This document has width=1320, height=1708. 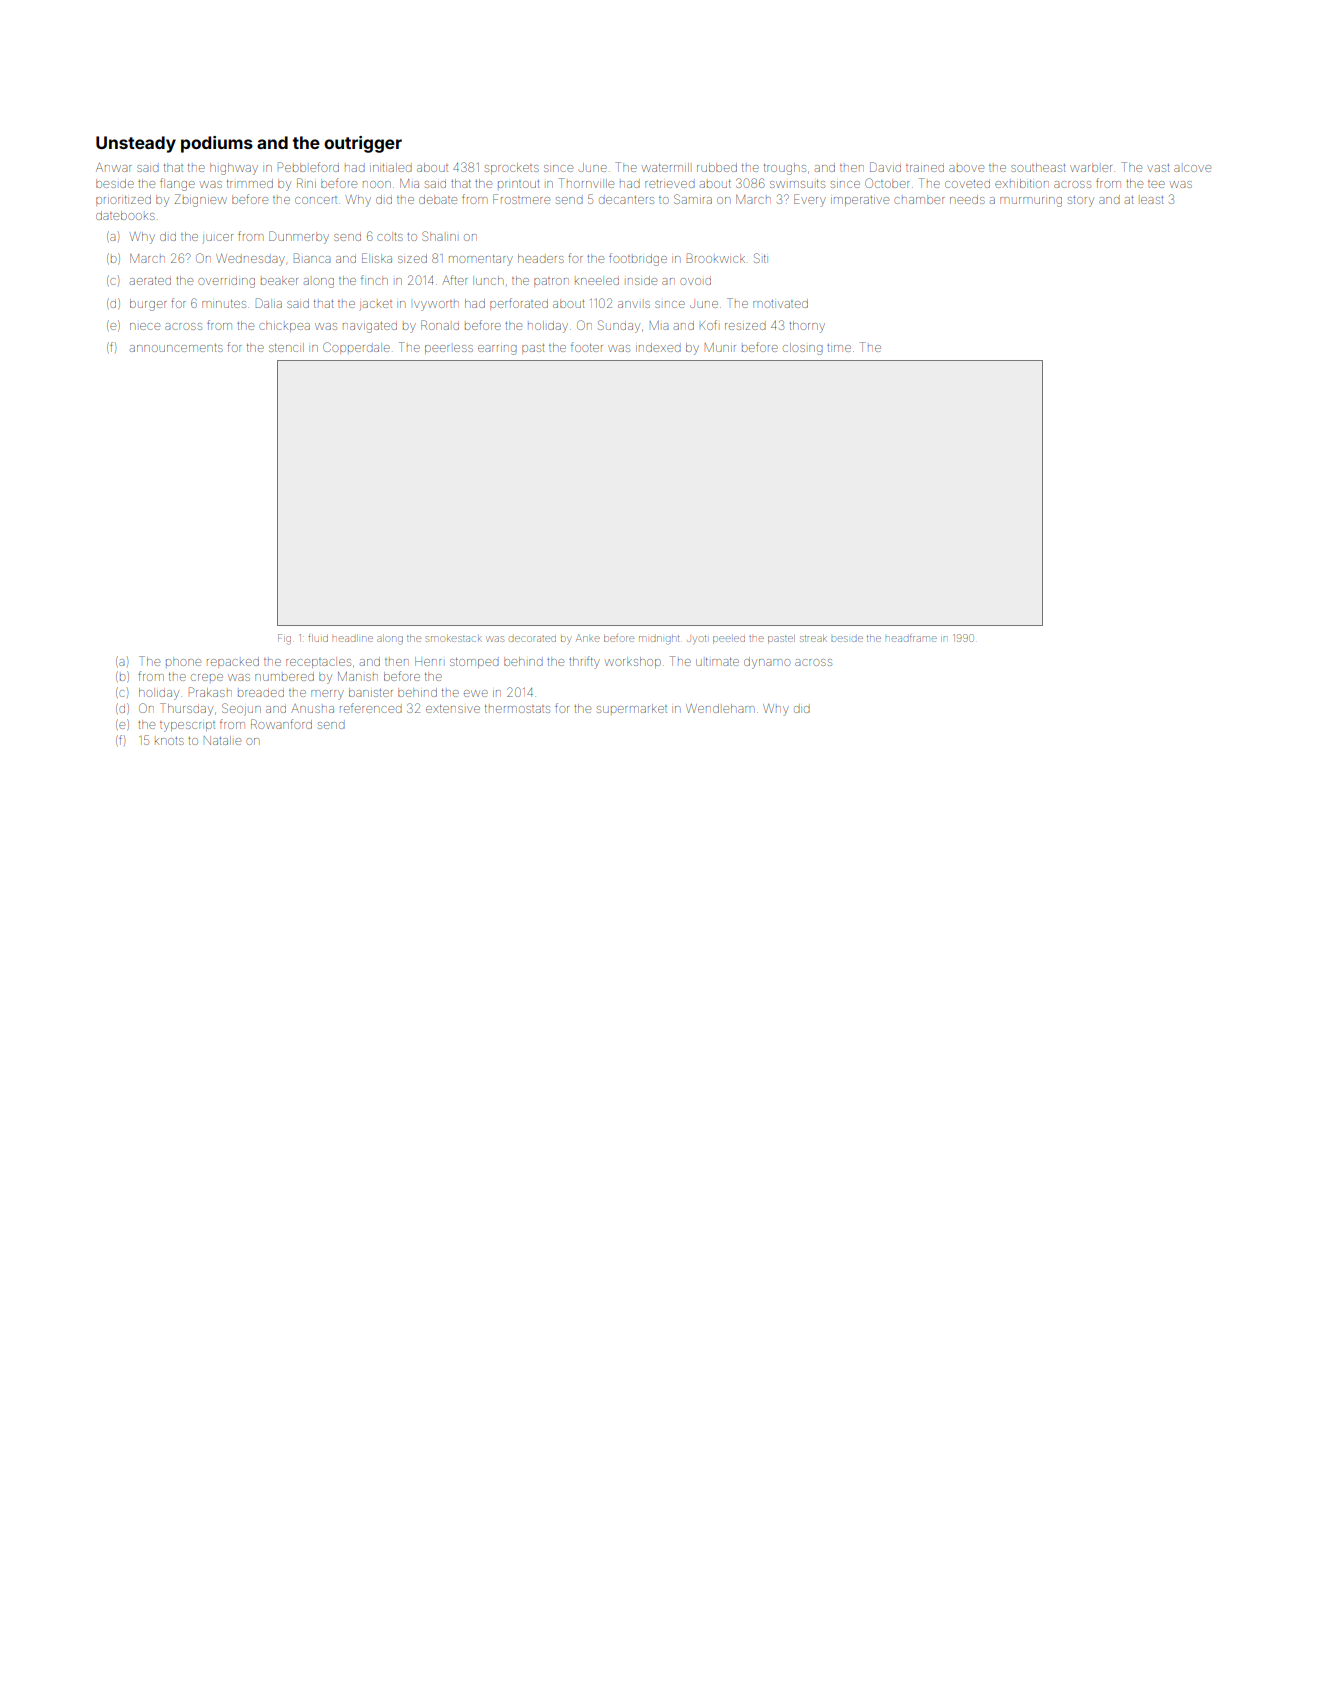 I want to click on Anusha, so click(x=312, y=708).
